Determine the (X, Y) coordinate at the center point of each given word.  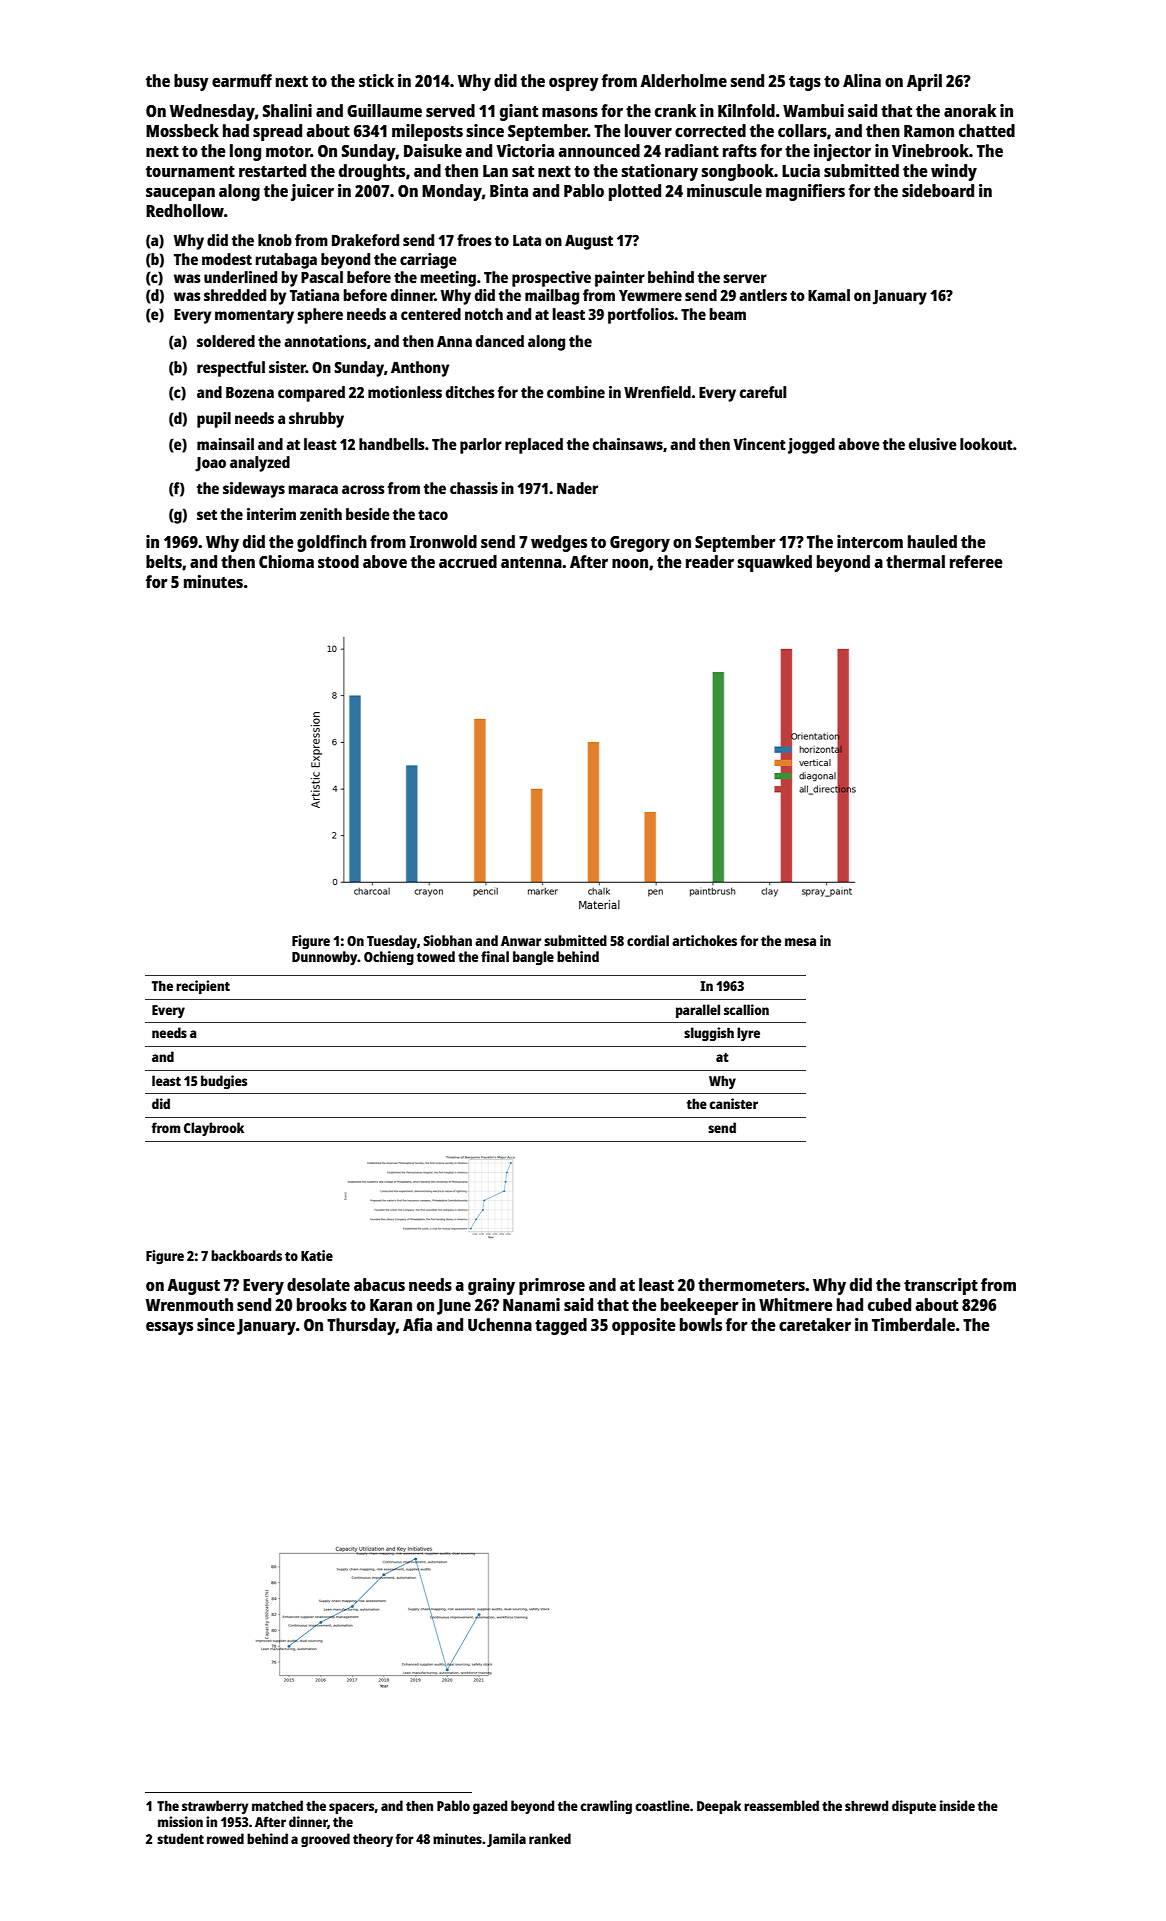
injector (842, 152)
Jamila (506, 1840)
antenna (531, 562)
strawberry (215, 1807)
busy (191, 82)
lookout (986, 444)
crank (676, 110)
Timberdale (913, 1324)
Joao (210, 464)
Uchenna (500, 1324)
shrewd (866, 1805)
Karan (391, 1305)
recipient (203, 987)
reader (710, 561)
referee (976, 561)
